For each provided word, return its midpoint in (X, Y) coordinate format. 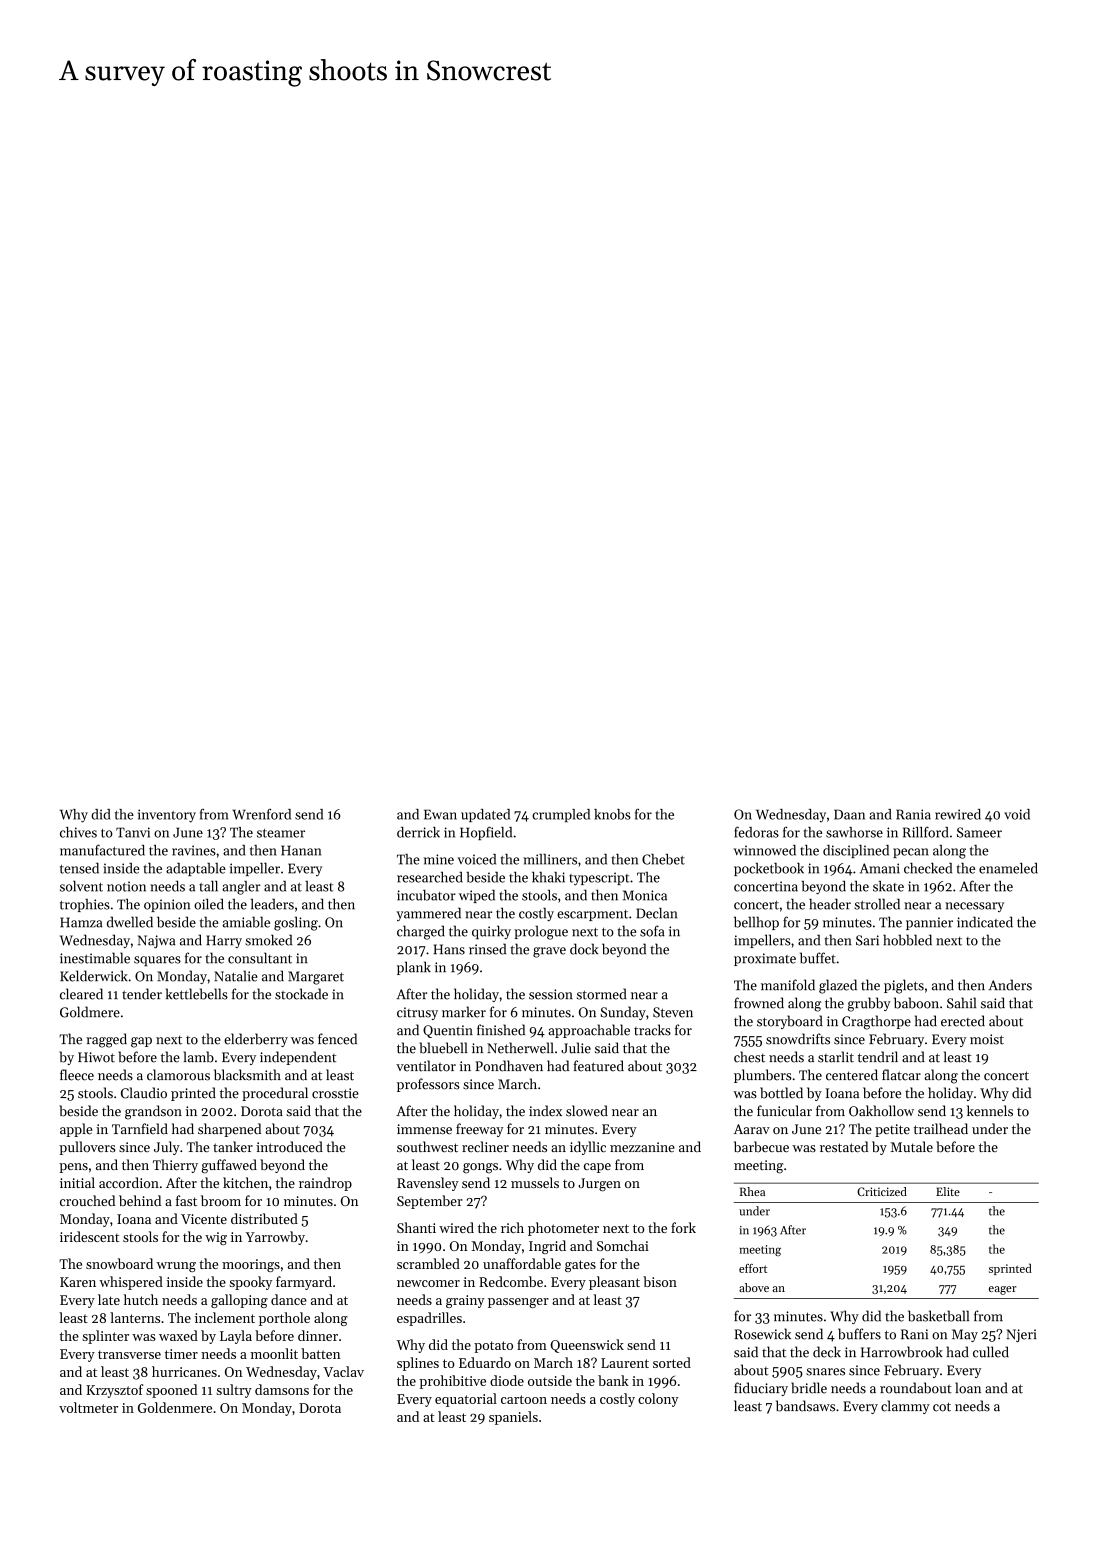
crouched (87, 1200)
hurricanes (184, 1371)
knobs (612, 814)
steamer (281, 833)
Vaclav (343, 1371)
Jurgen (599, 1185)
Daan (849, 814)
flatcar (901, 1075)
